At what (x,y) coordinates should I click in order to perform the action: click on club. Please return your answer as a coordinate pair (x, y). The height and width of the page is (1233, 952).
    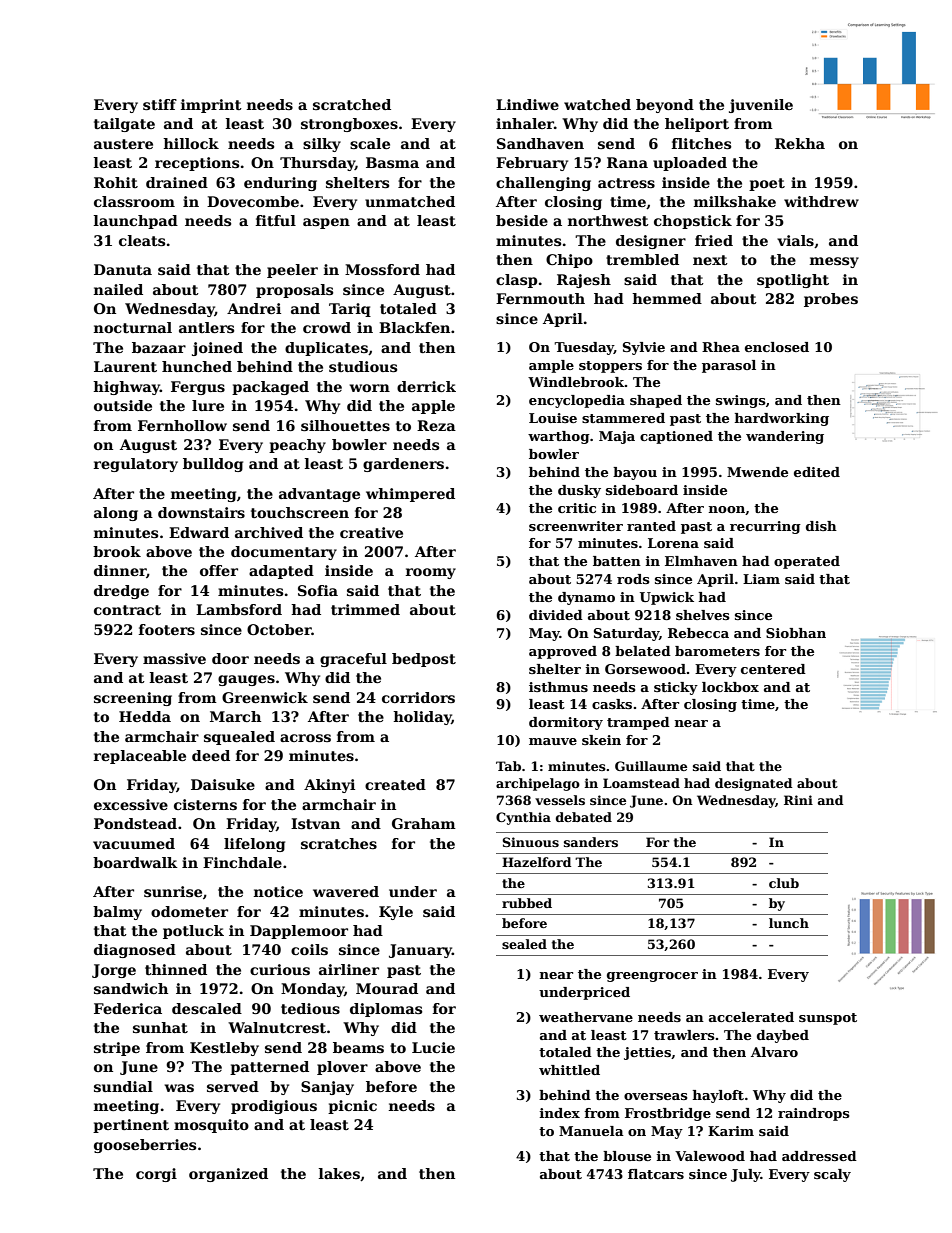
    Looking at the image, I should click on (784, 883).
